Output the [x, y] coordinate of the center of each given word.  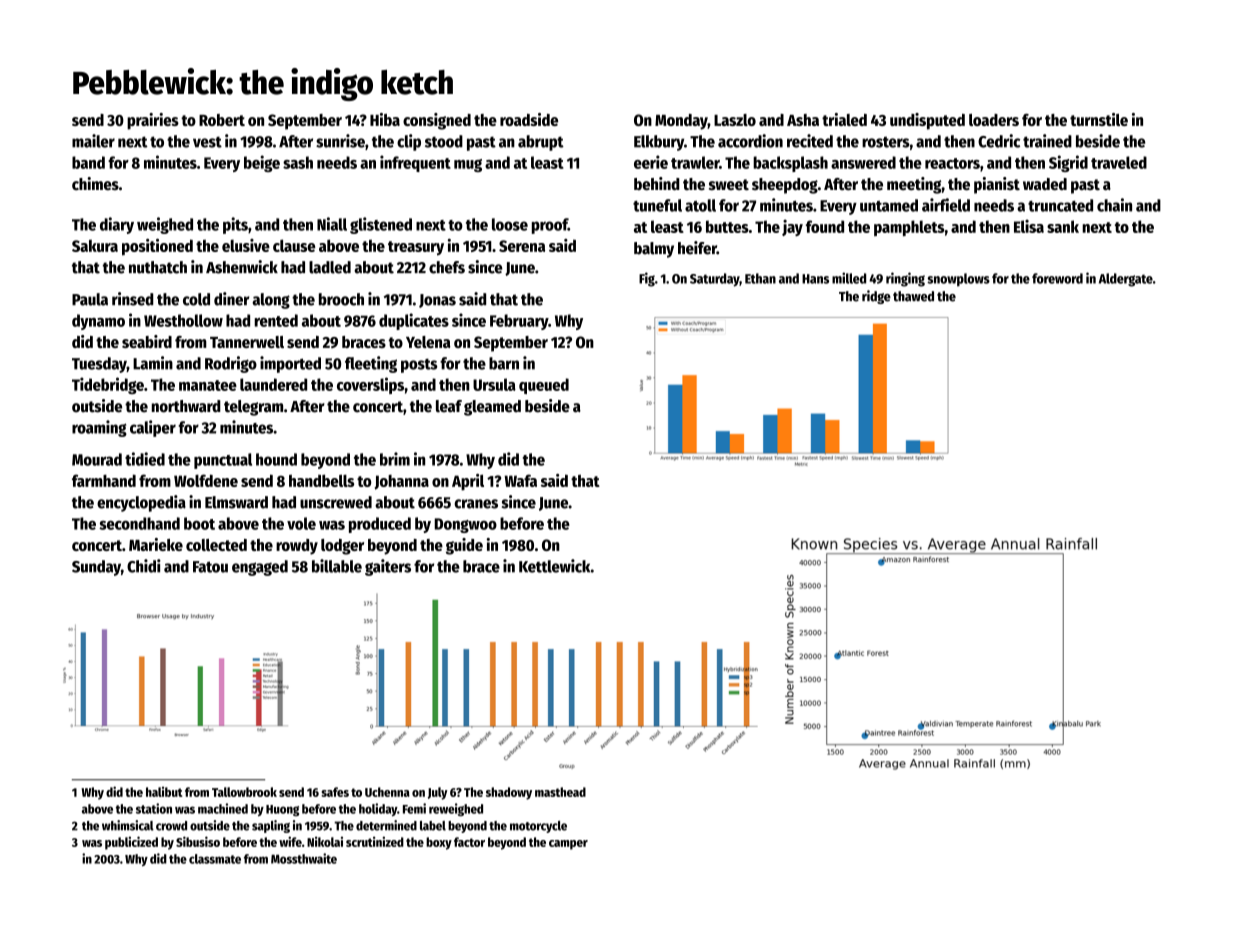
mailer [93, 141]
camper [568, 845]
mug [468, 165]
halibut [164, 792]
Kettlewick [555, 566]
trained [1047, 141]
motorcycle [538, 827]
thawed [913, 296]
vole [301, 523]
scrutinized [375, 841]
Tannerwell [247, 342]
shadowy [509, 793]
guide [464, 546]
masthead [560, 792]
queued [544, 386]
